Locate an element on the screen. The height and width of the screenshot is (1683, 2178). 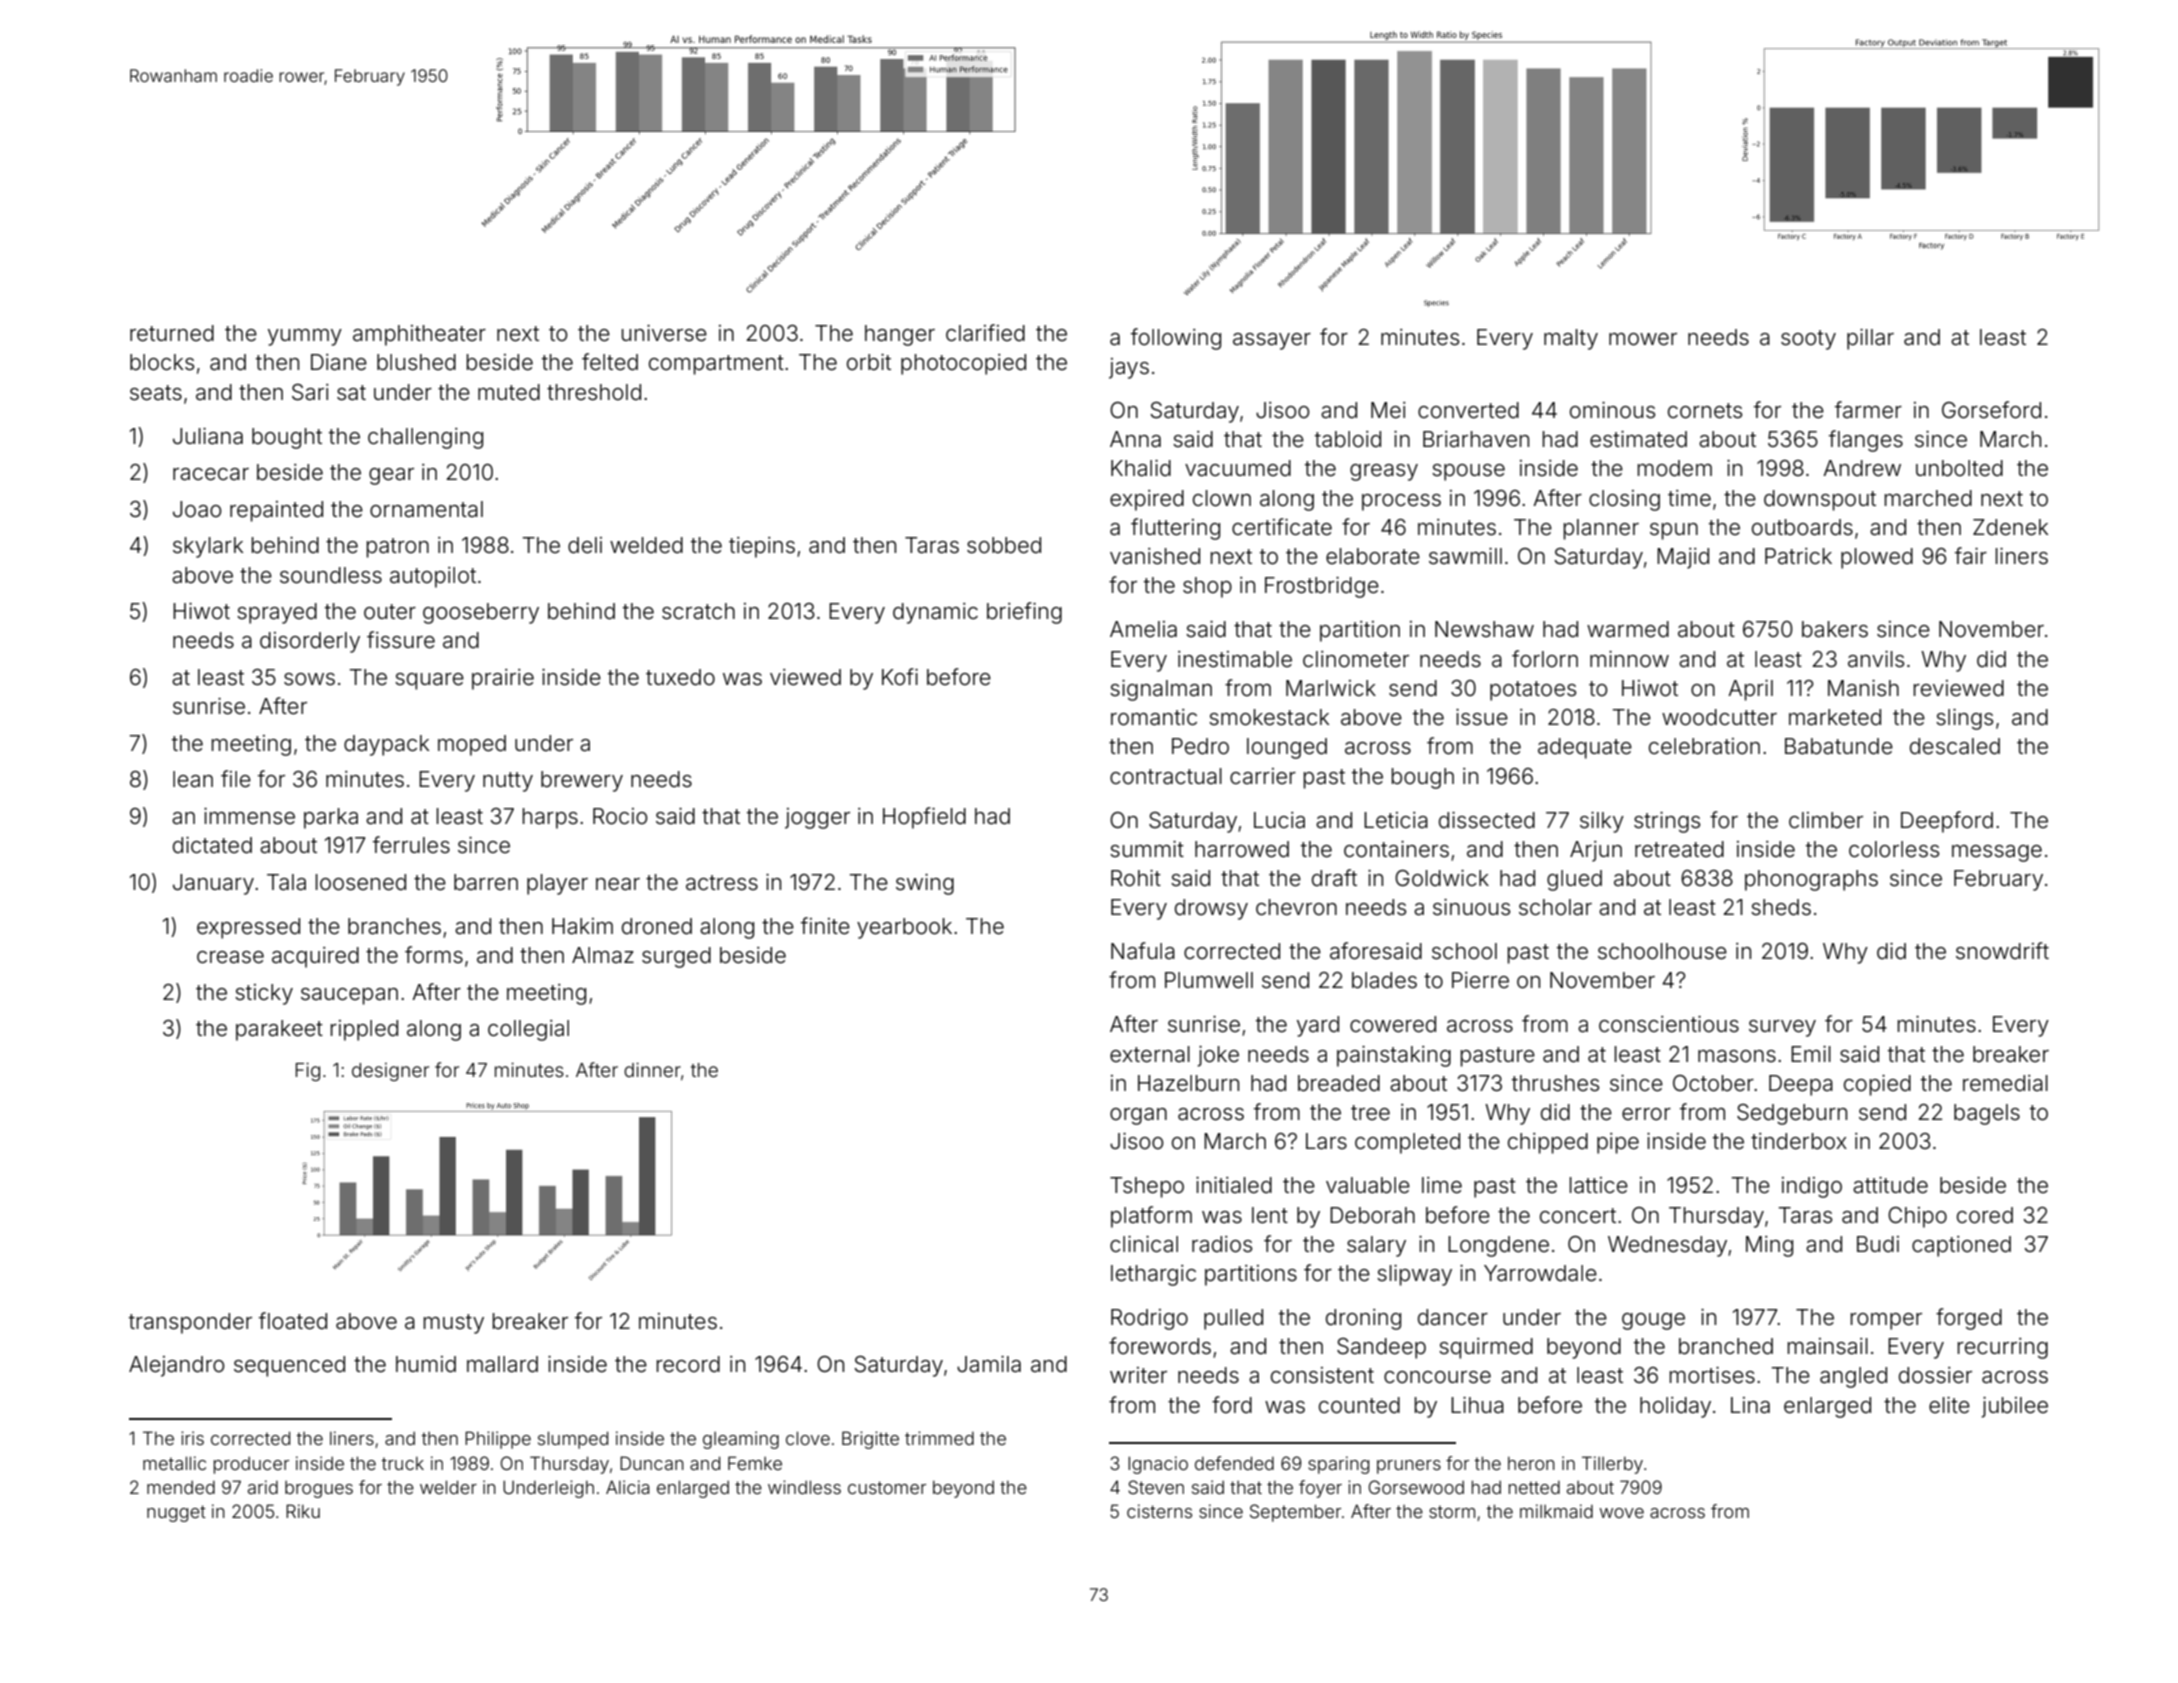
Plumwell is located at coordinates (1209, 980).
